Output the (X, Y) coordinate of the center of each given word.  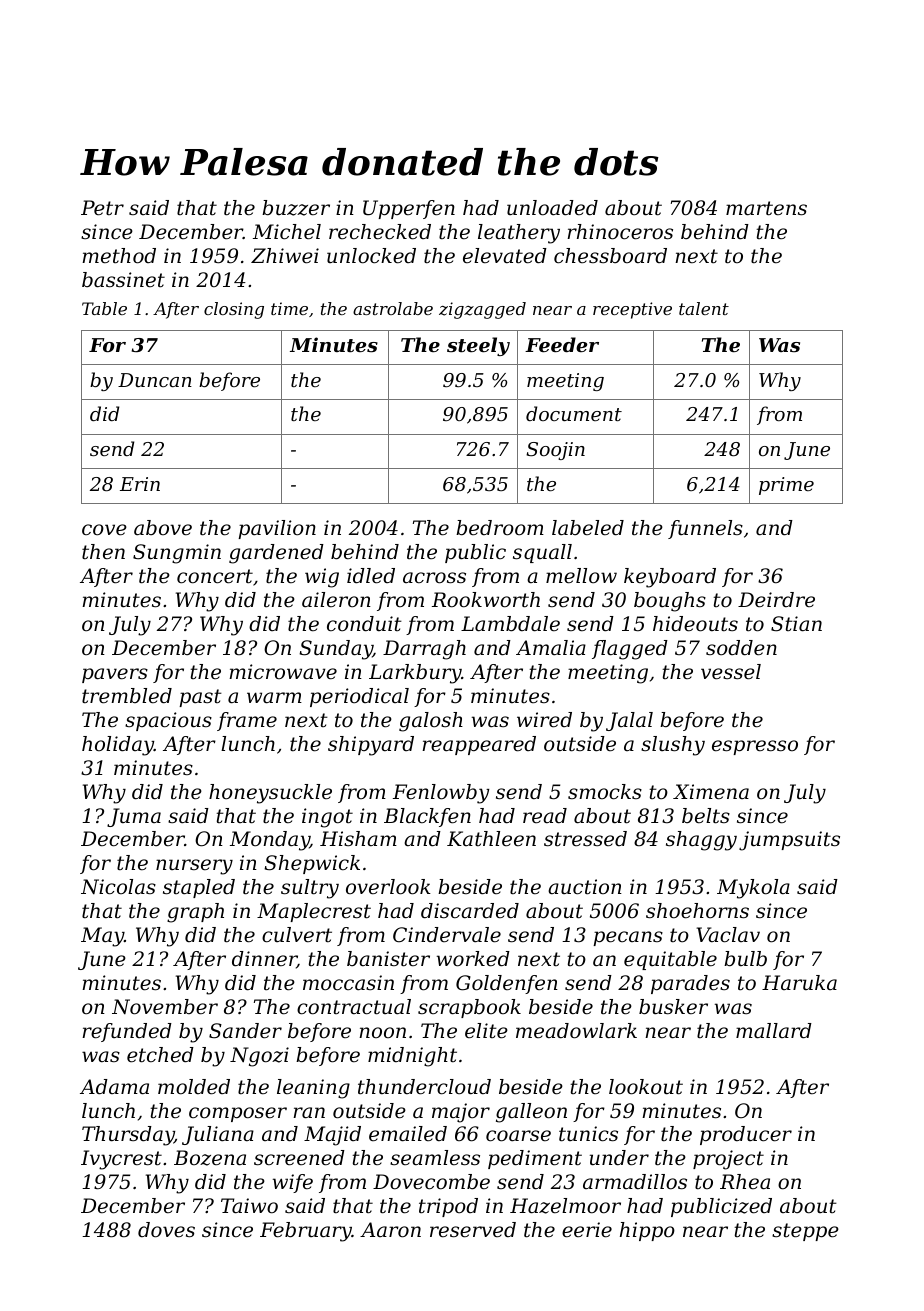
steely (478, 346)
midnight (412, 1057)
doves (166, 1230)
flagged (630, 650)
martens (766, 208)
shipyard (371, 746)
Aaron (390, 1230)
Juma (134, 817)
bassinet (123, 280)
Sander (245, 1031)
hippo (647, 1231)
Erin (140, 484)
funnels (705, 529)
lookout (646, 1087)
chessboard (610, 256)
